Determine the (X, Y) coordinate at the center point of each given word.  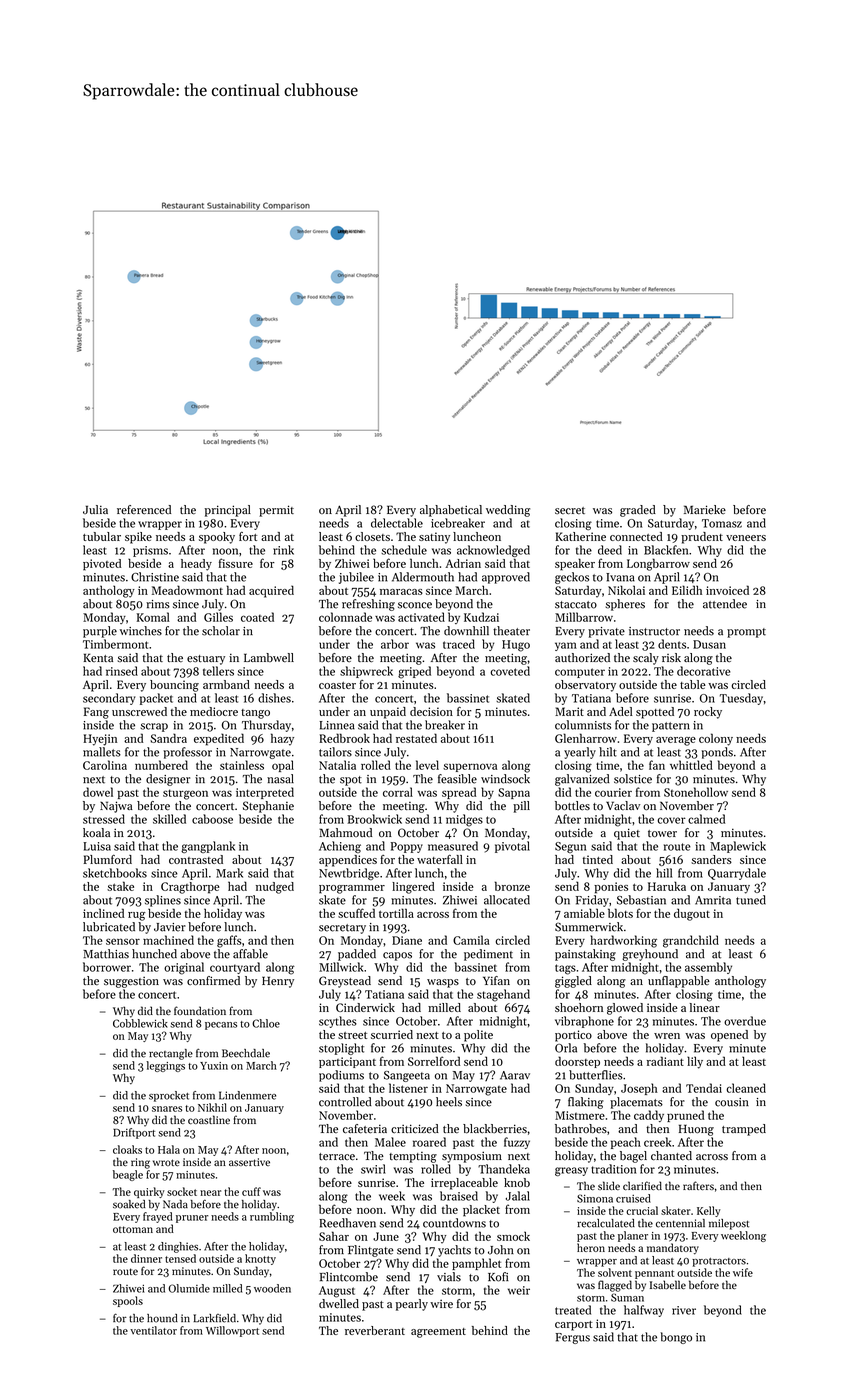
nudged (275, 888)
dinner (146, 1258)
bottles (572, 806)
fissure (236, 563)
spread (459, 793)
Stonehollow (696, 792)
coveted (510, 671)
